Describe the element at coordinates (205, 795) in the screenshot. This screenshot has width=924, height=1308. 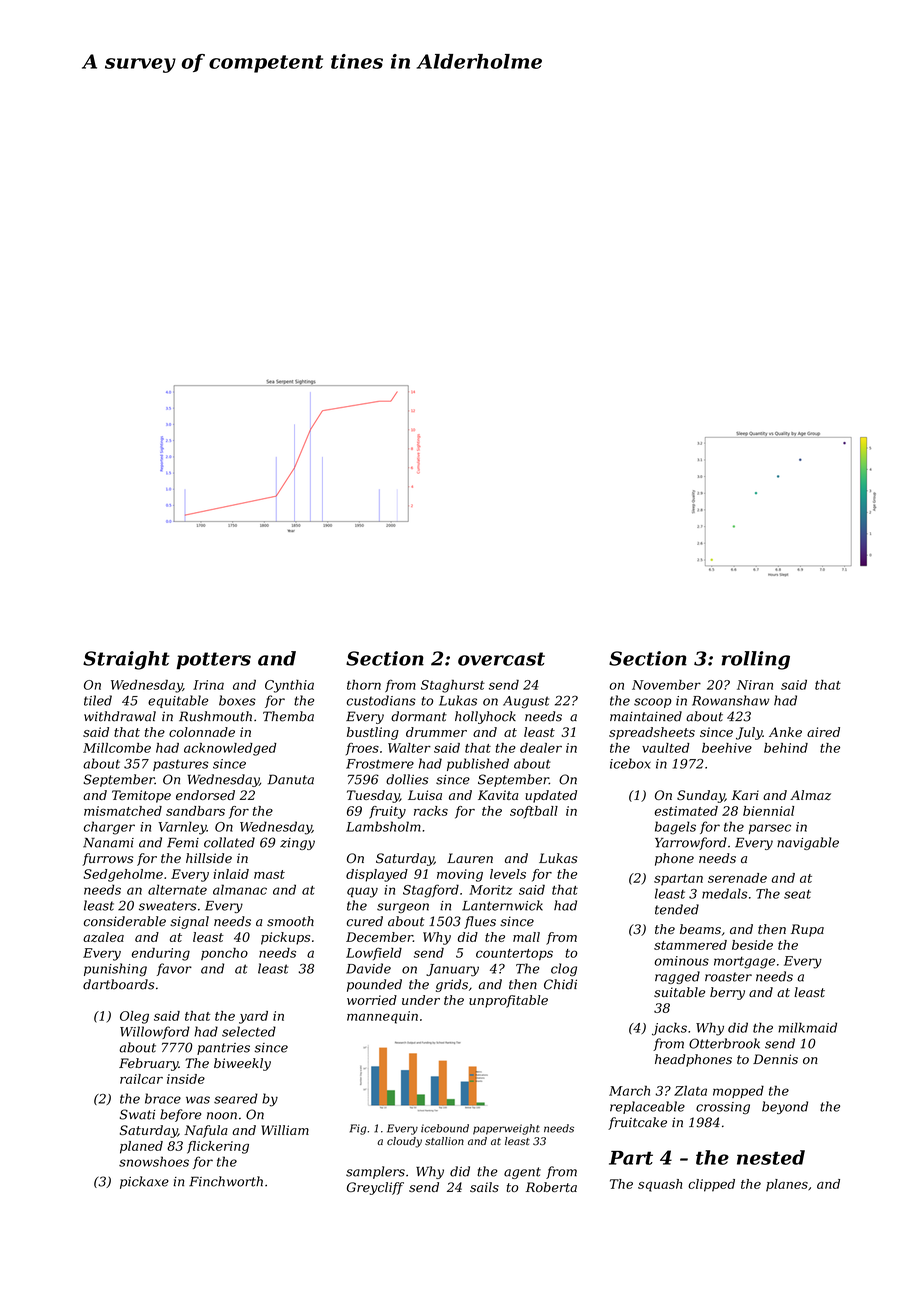
I see `endorsed` at that location.
